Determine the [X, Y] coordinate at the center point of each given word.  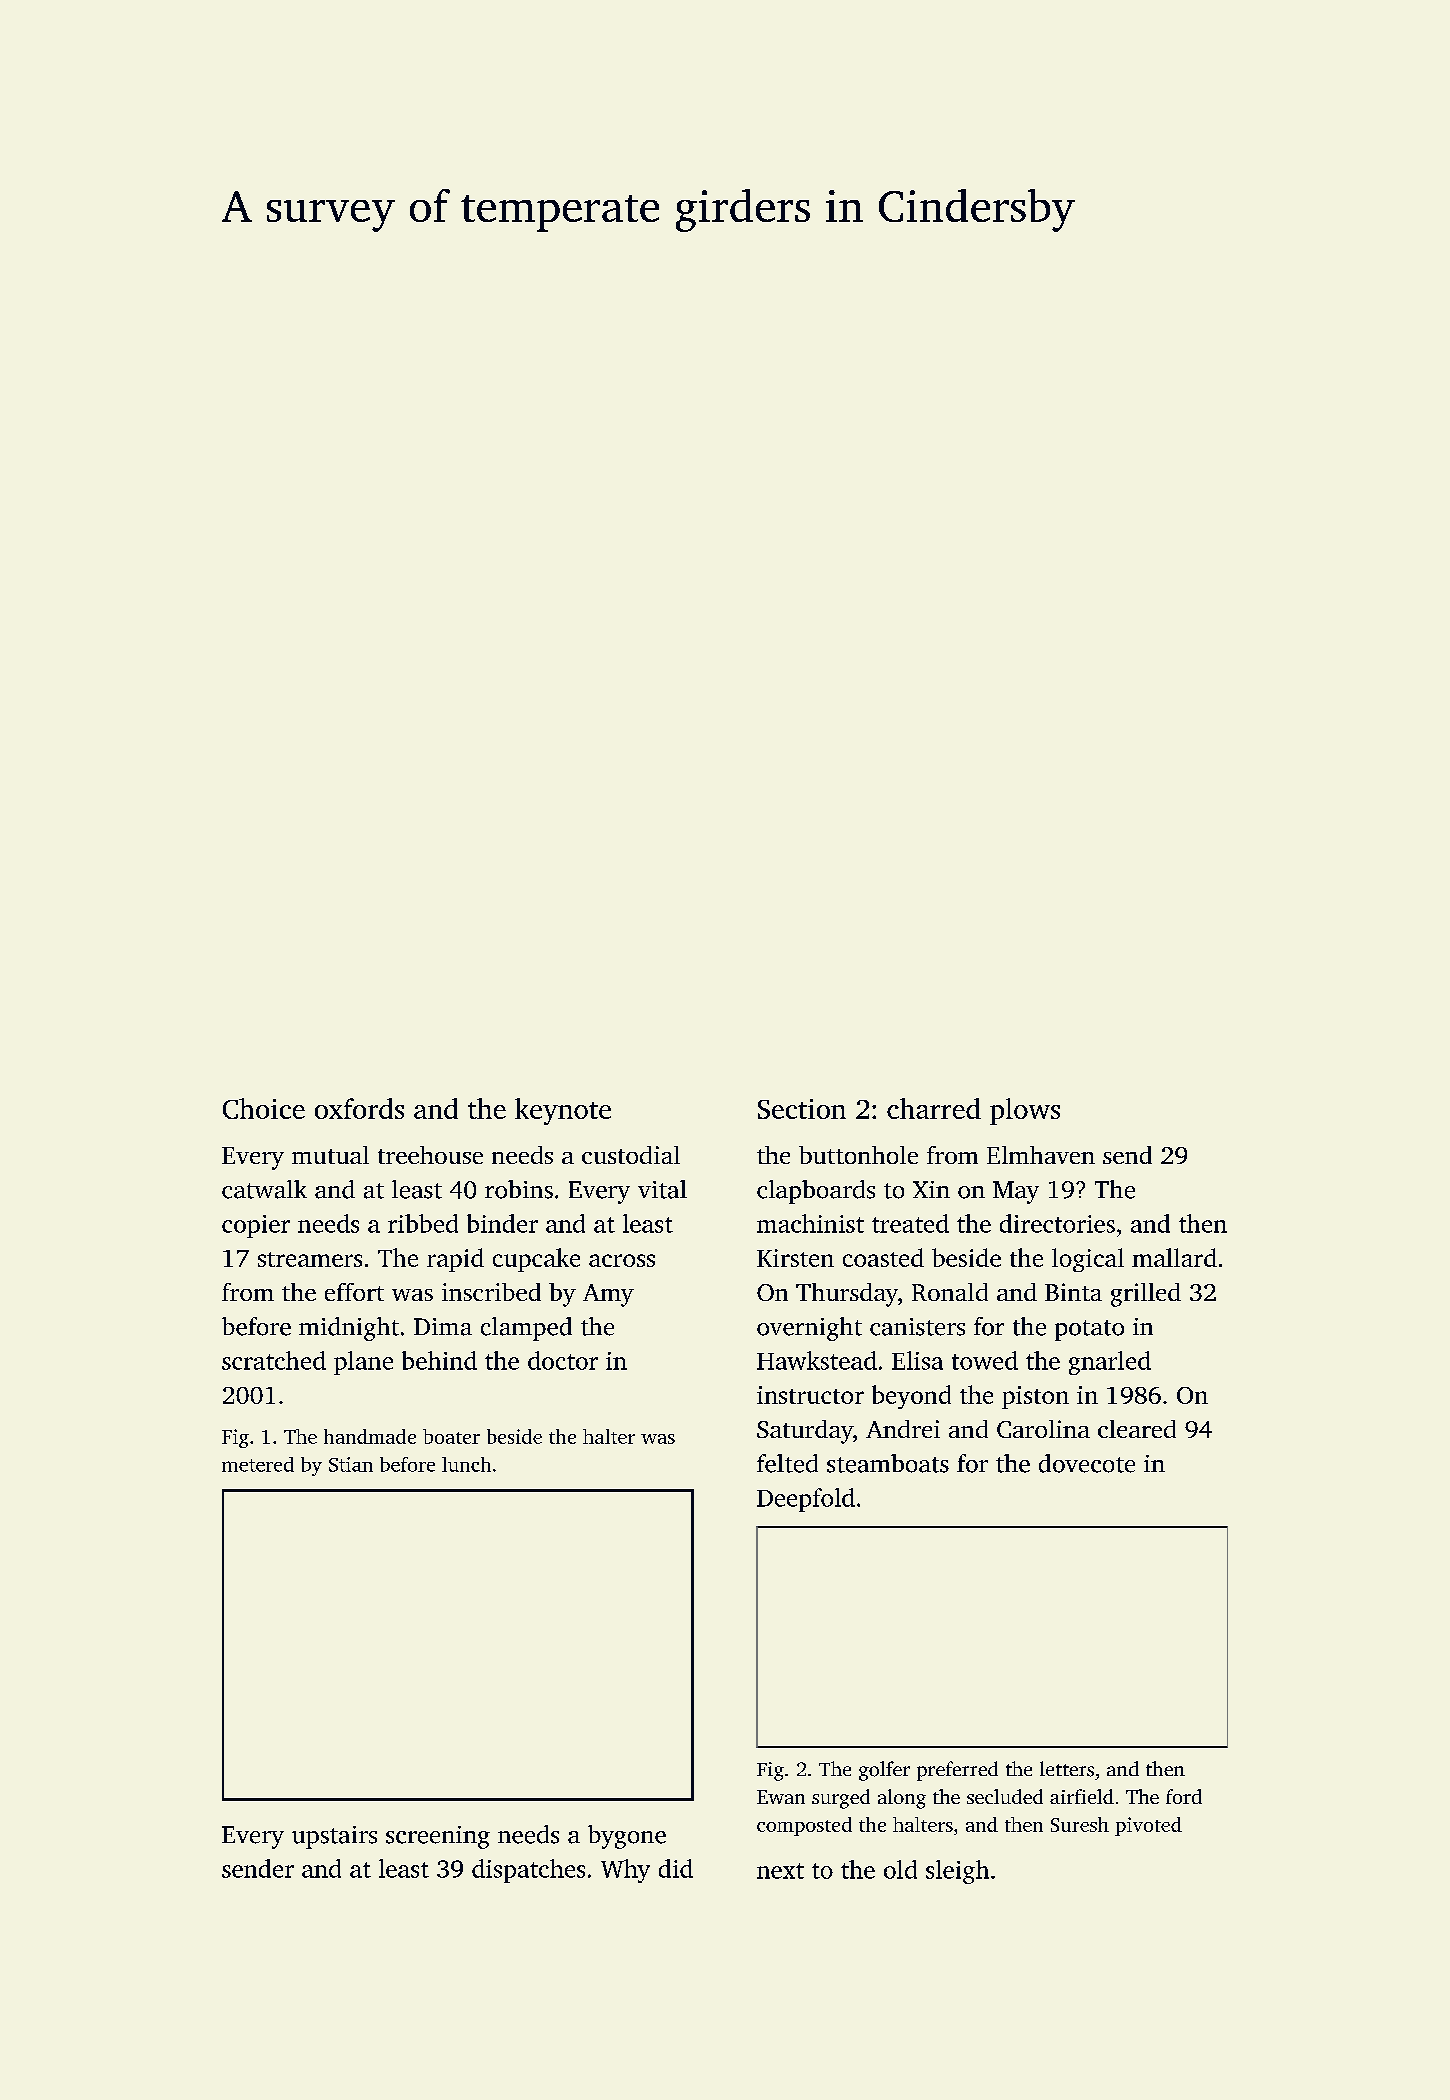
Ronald [950, 1292]
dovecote [1087, 1463]
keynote [563, 1111]
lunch [466, 1464]
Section [802, 1109]
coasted [883, 1257]
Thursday [847, 1295]
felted [787, 1463]
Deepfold [806, 1500]
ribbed [423, 1223]
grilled [1146, 1295]
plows [1025, 1111]
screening [438, 1837]
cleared [1137, 1429]
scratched [274, 1360]
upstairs [334, 1837]
